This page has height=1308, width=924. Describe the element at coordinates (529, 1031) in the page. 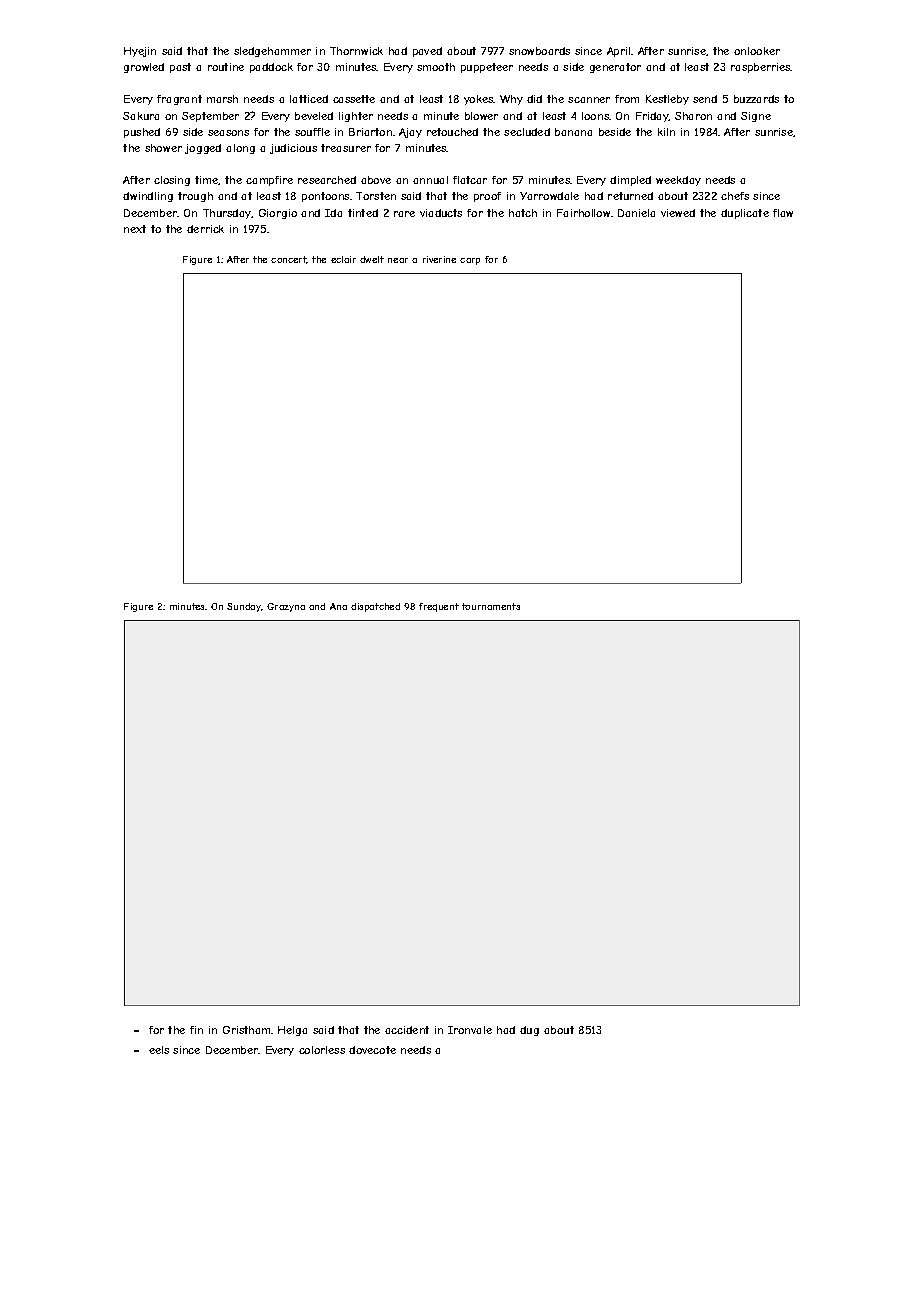

I see `dug` at that location.
